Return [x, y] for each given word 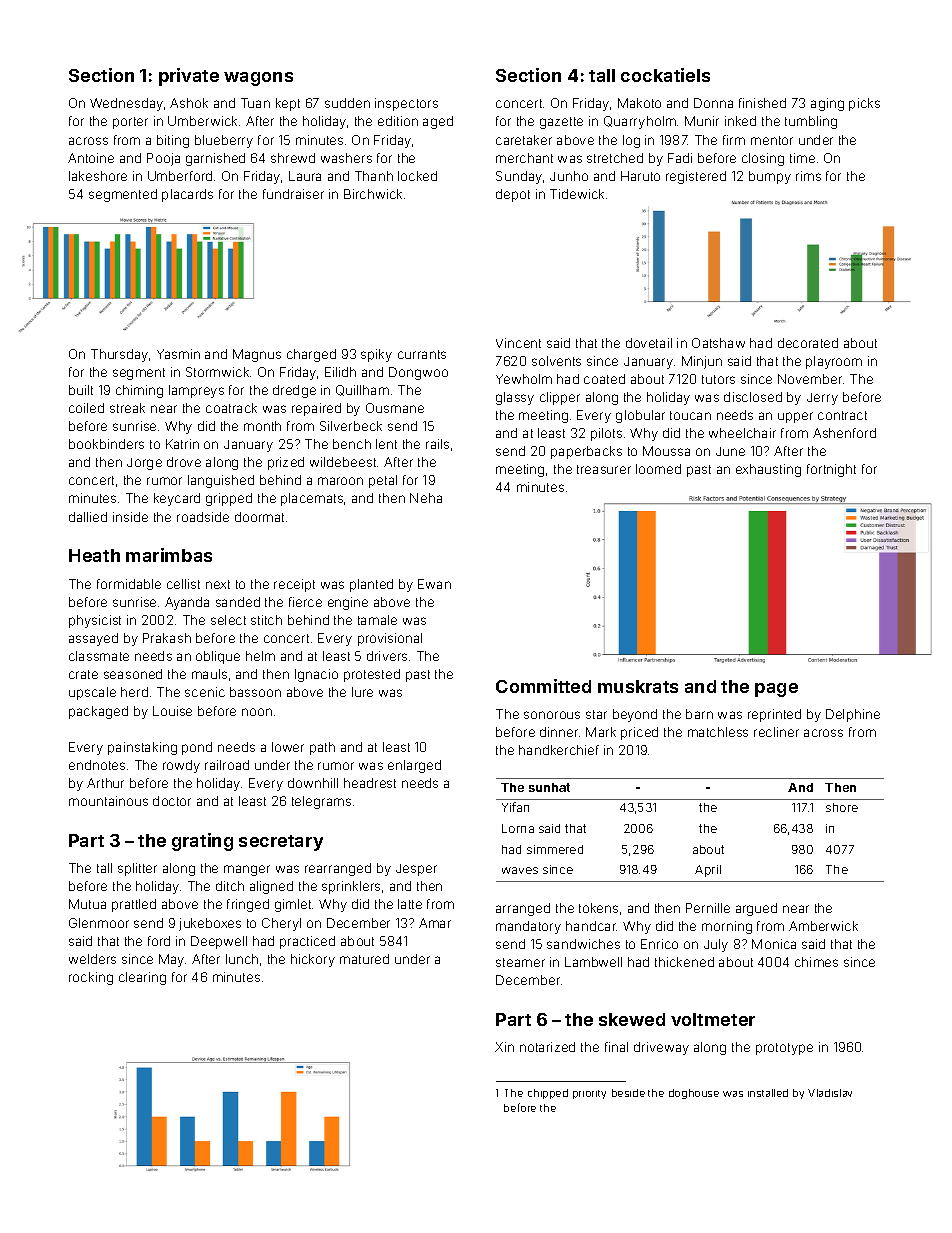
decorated [808, 343]
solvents [556, 361]
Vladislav [830, 1093]
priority [589, 1094]
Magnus [257, 355]
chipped [548, 1094]
